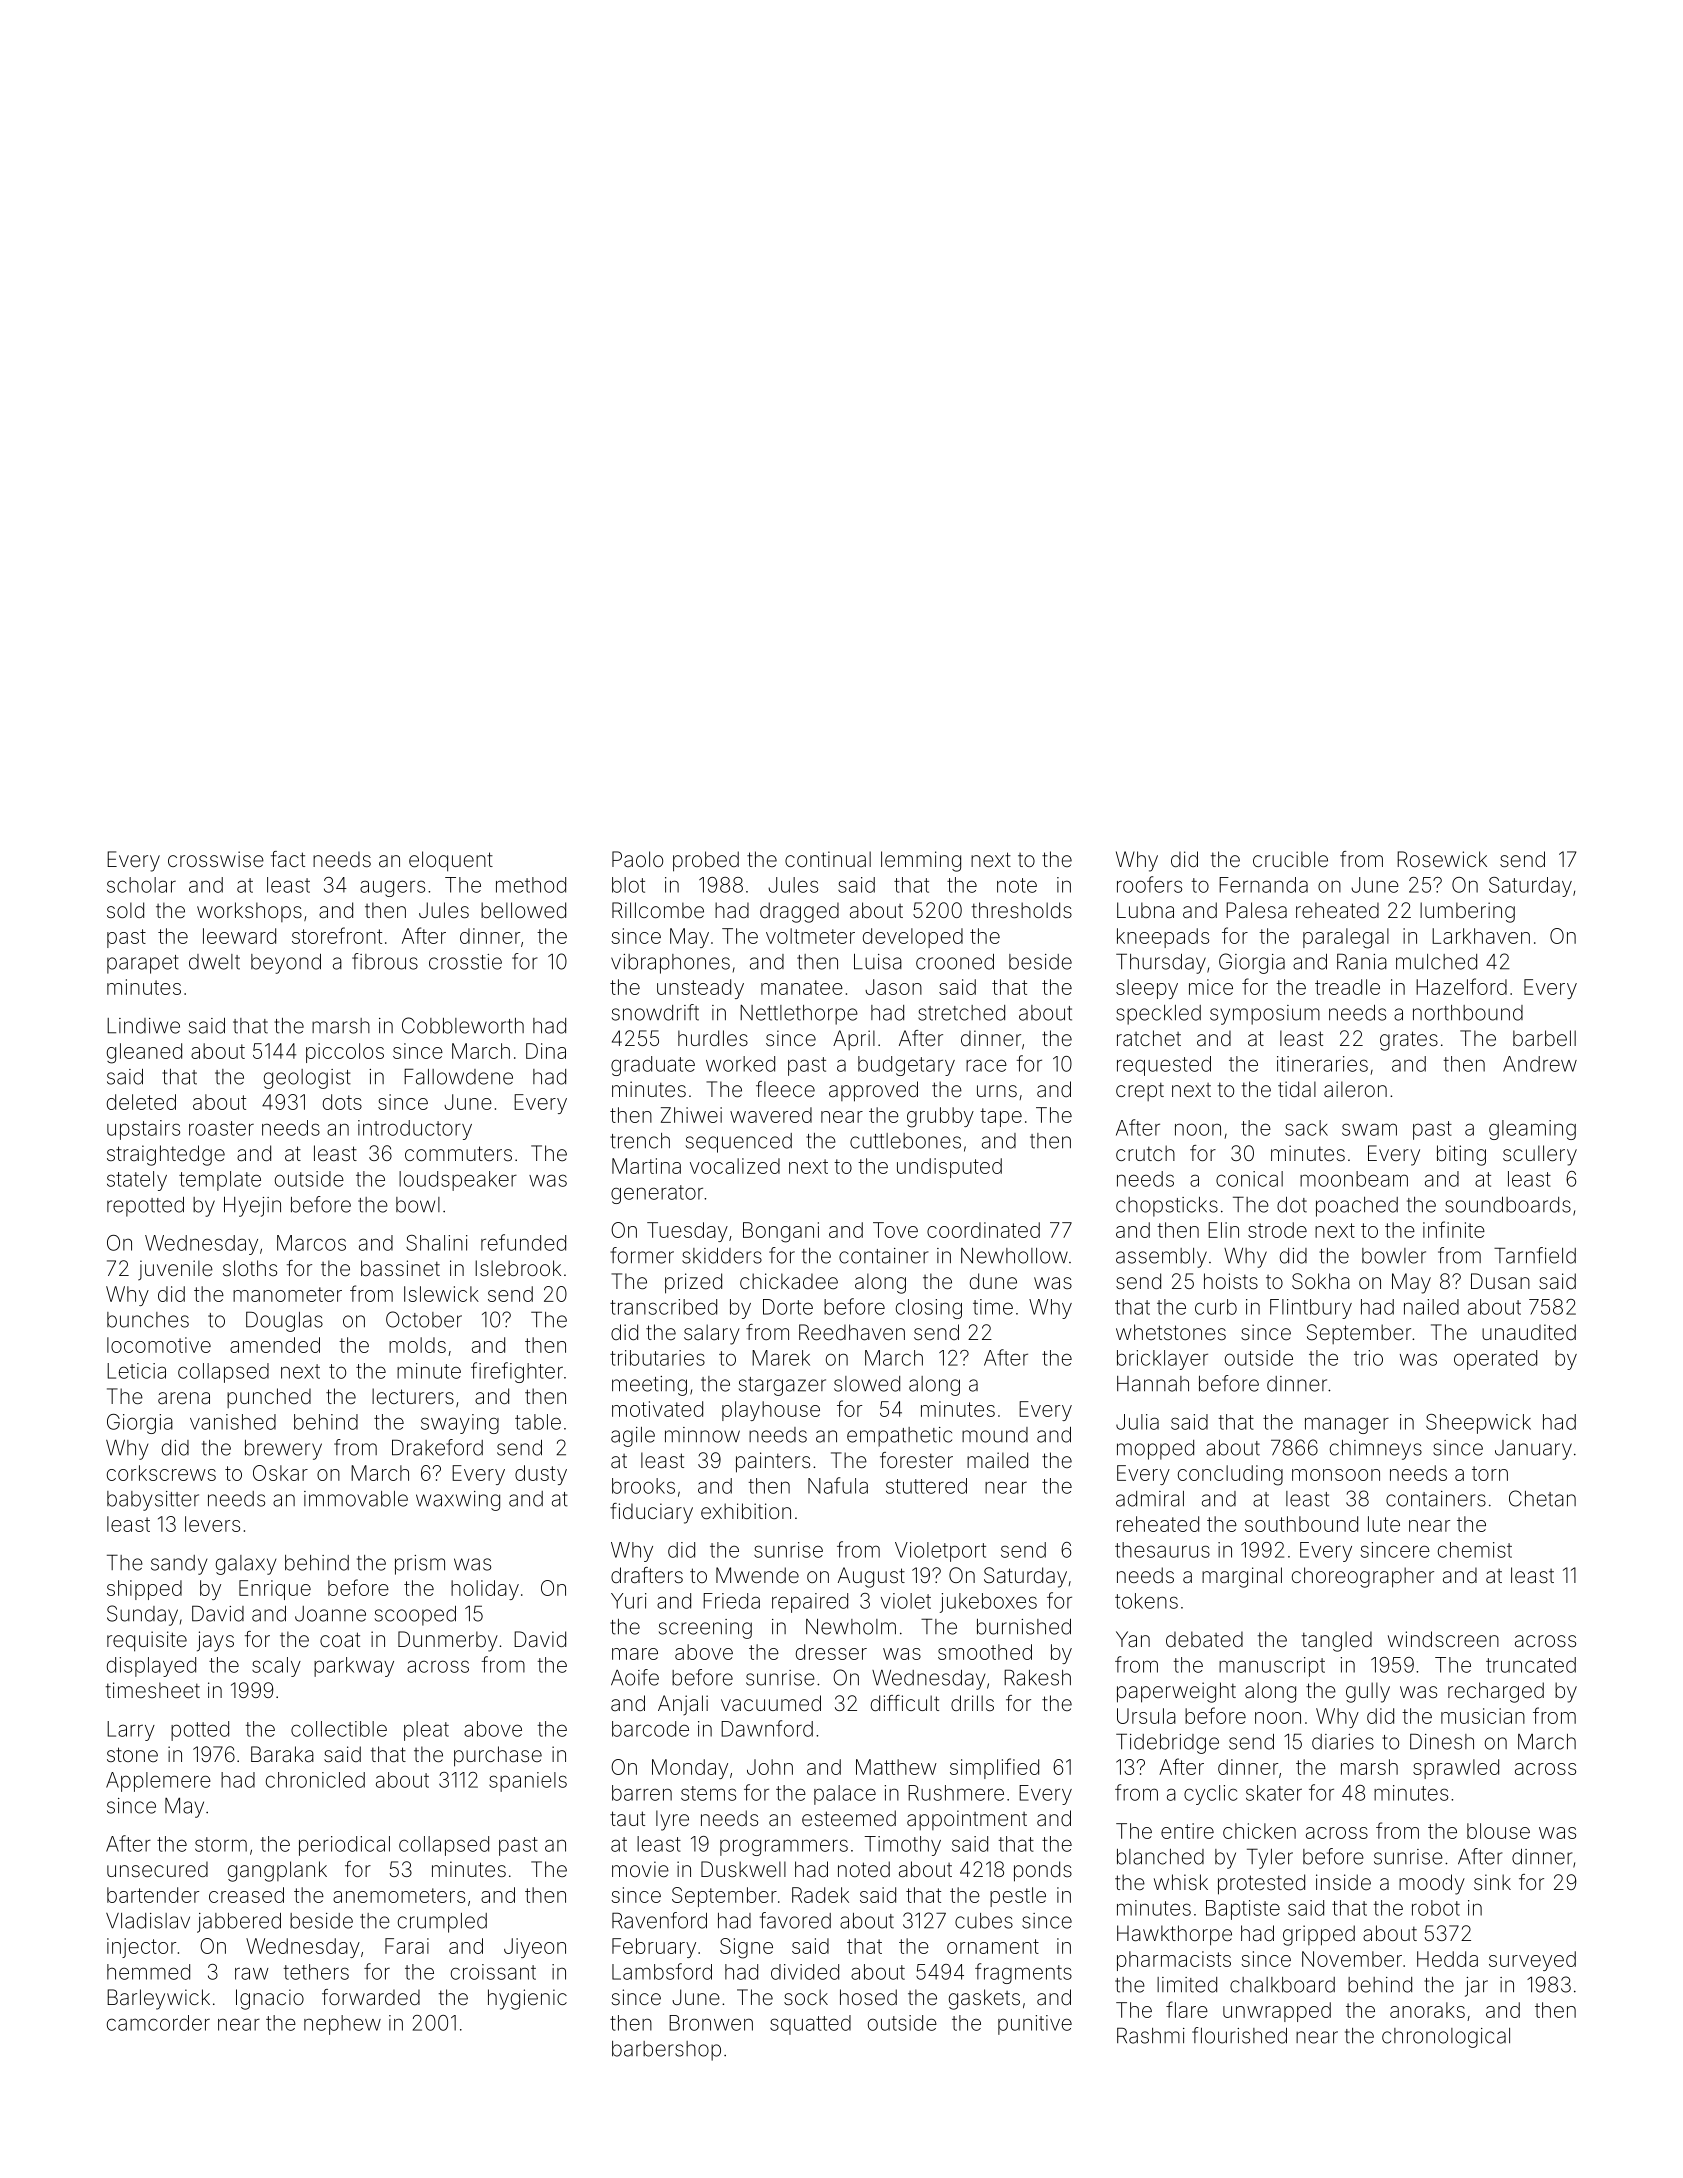 Image resolution: width=1683 pixels, height=2178 pixels. I want to click on Bongani, so click(781, 1232).
